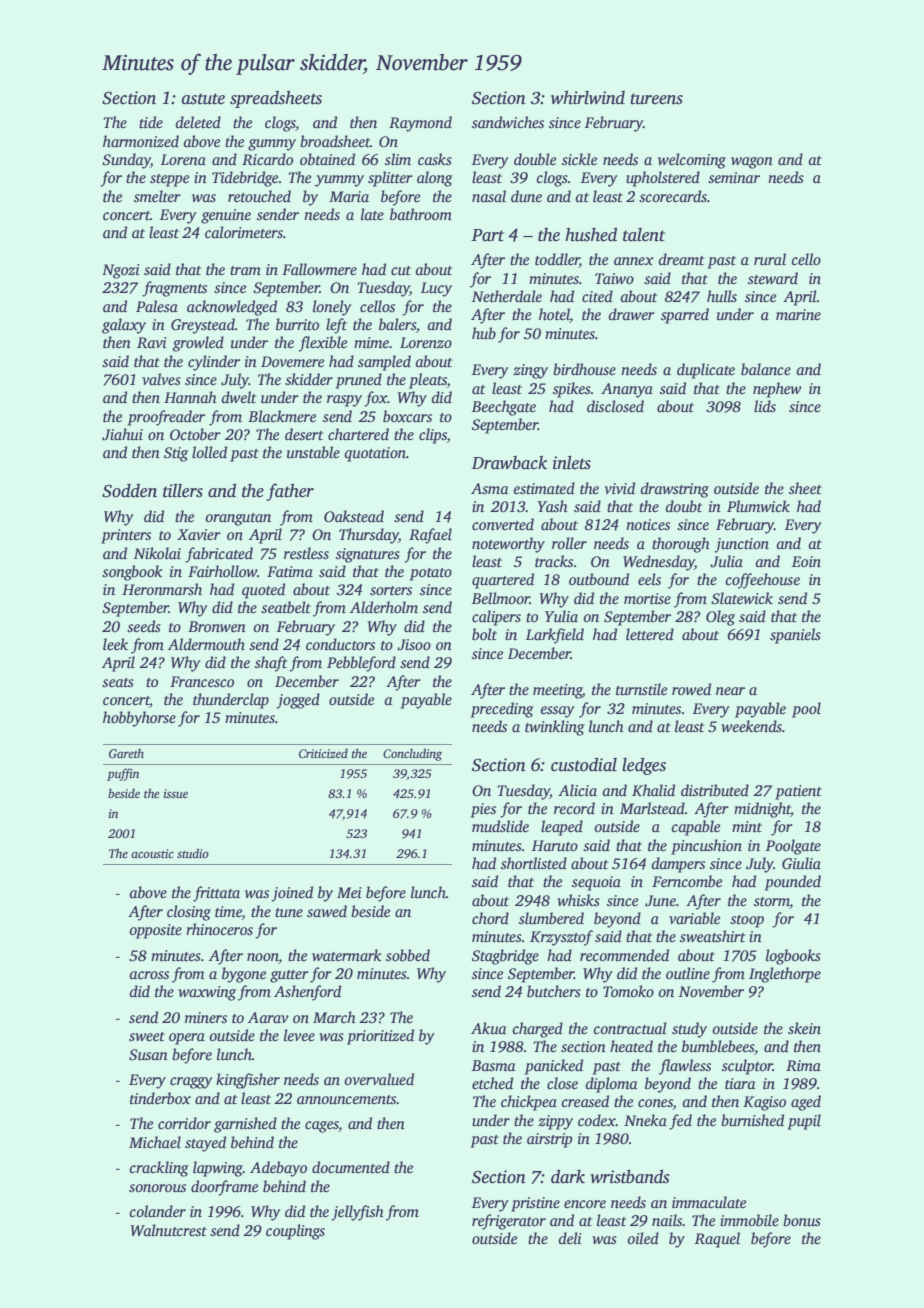 The height and width of the screenshot is (1308, 924). I want to click on printers, so click(126, 536).
